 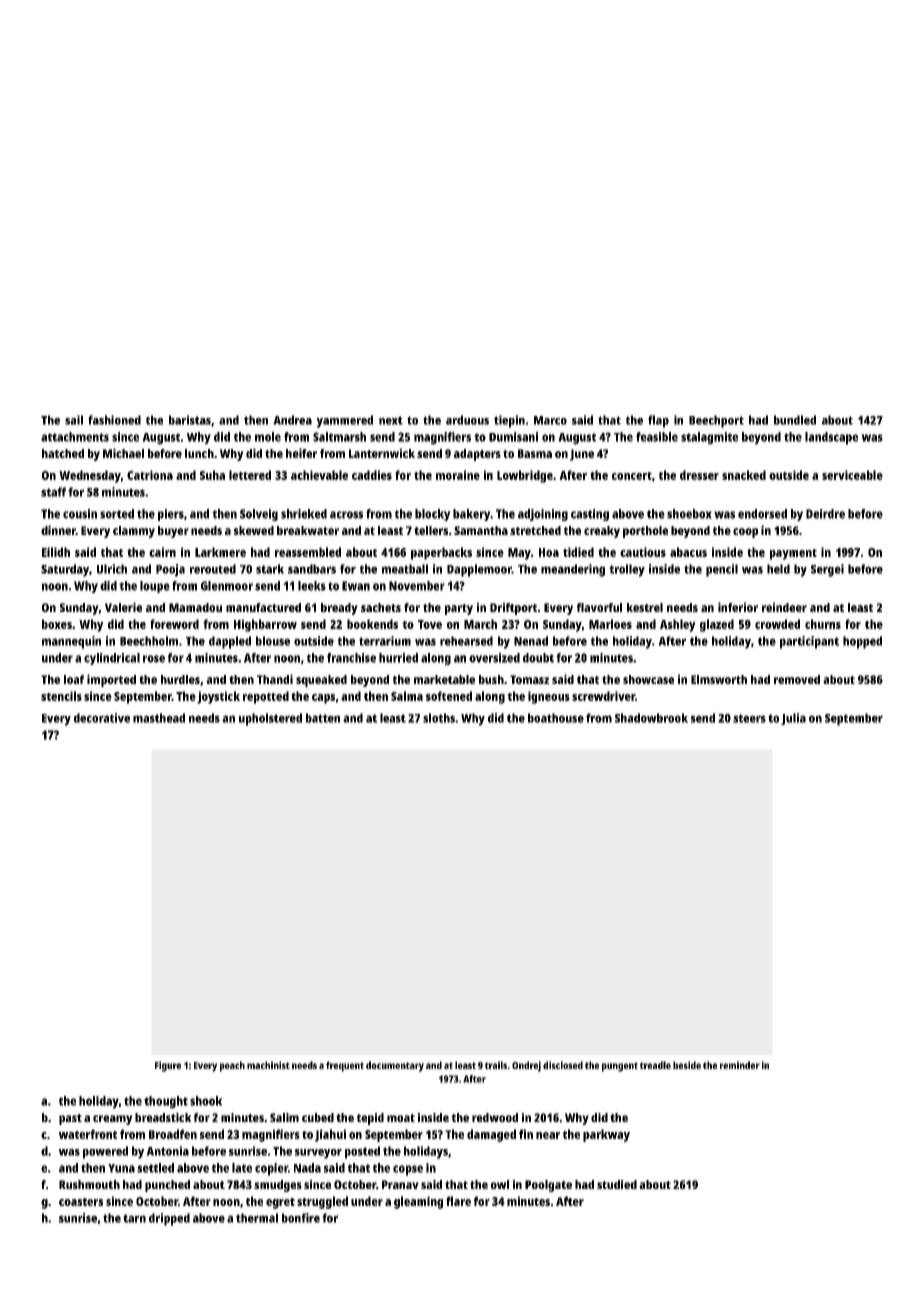 I want to click on reminder, so click(x=740, y=1065).
